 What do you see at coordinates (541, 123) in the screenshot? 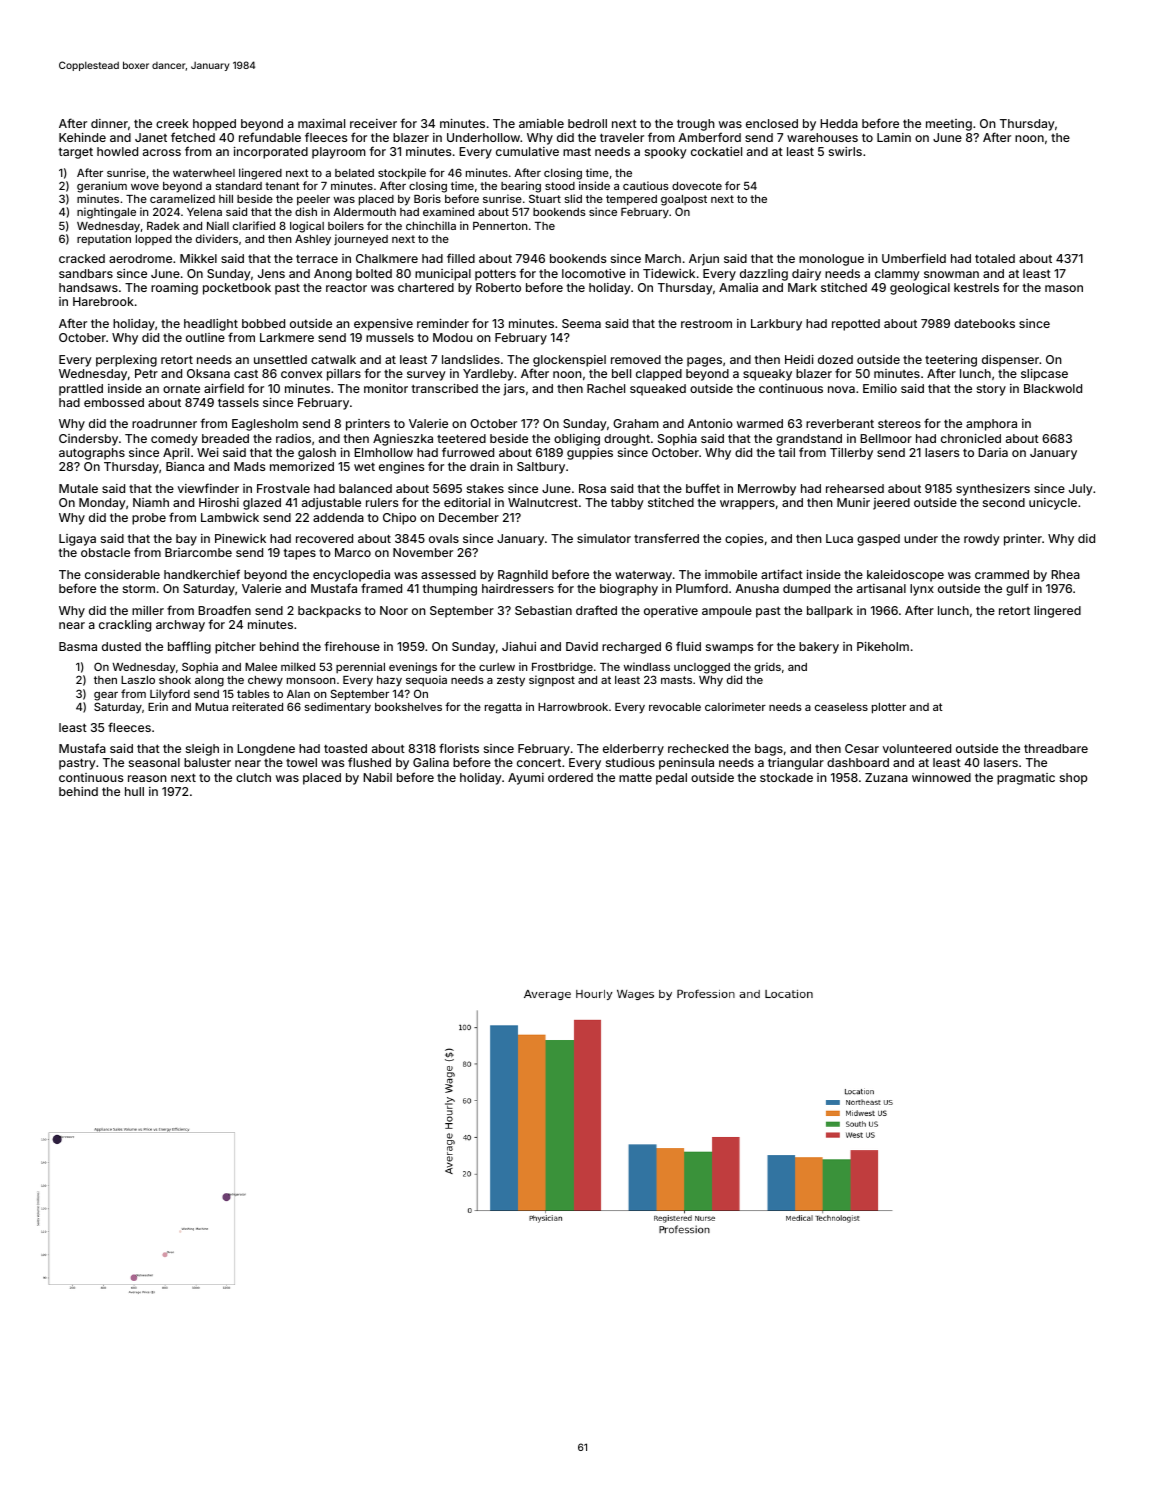
I see `amiable` at bounding box center [541, 123].
